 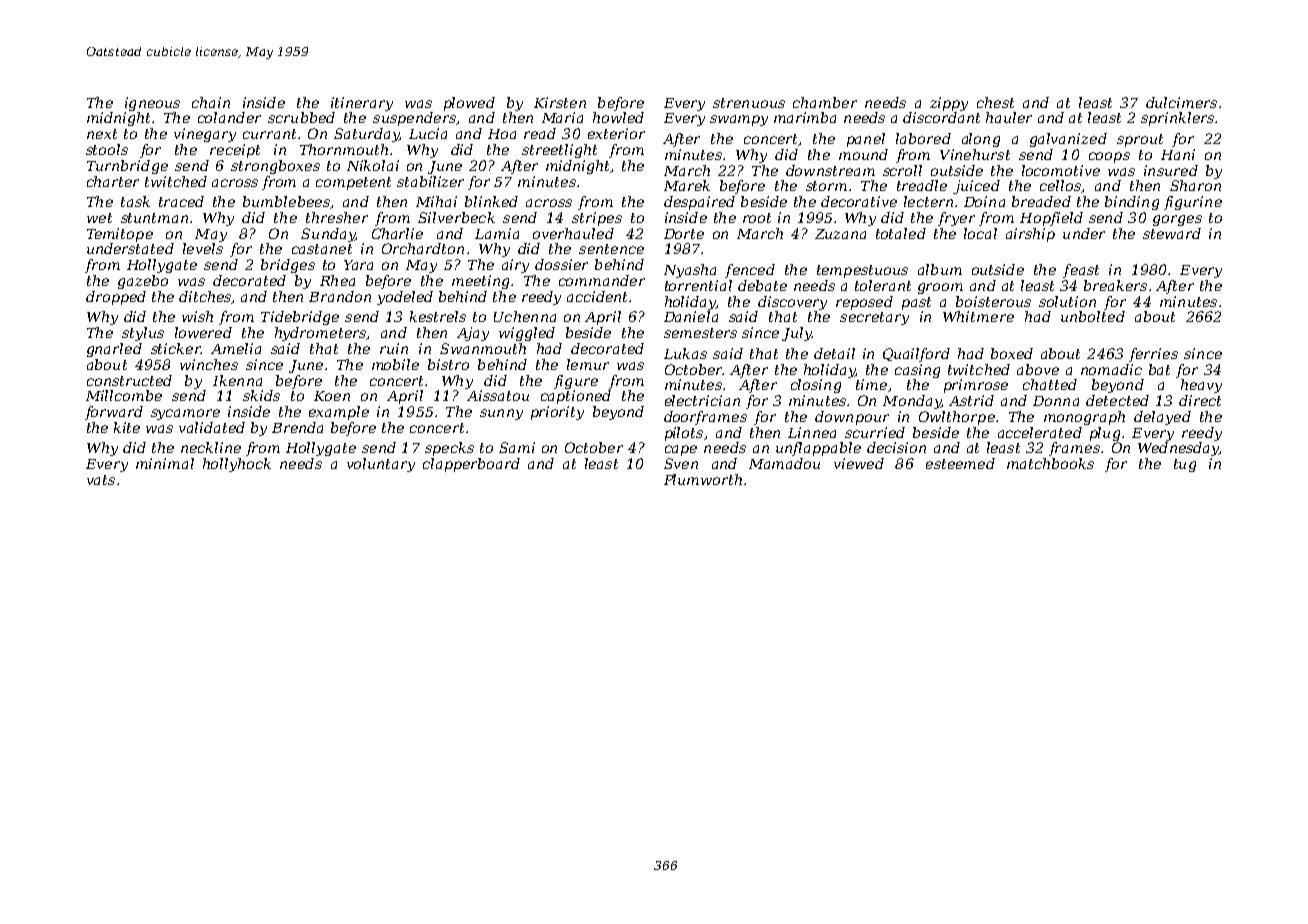 What do you see at coordinates (211, 102) in the screenshot?
I see `chain` at bounding box center [211, 102].
